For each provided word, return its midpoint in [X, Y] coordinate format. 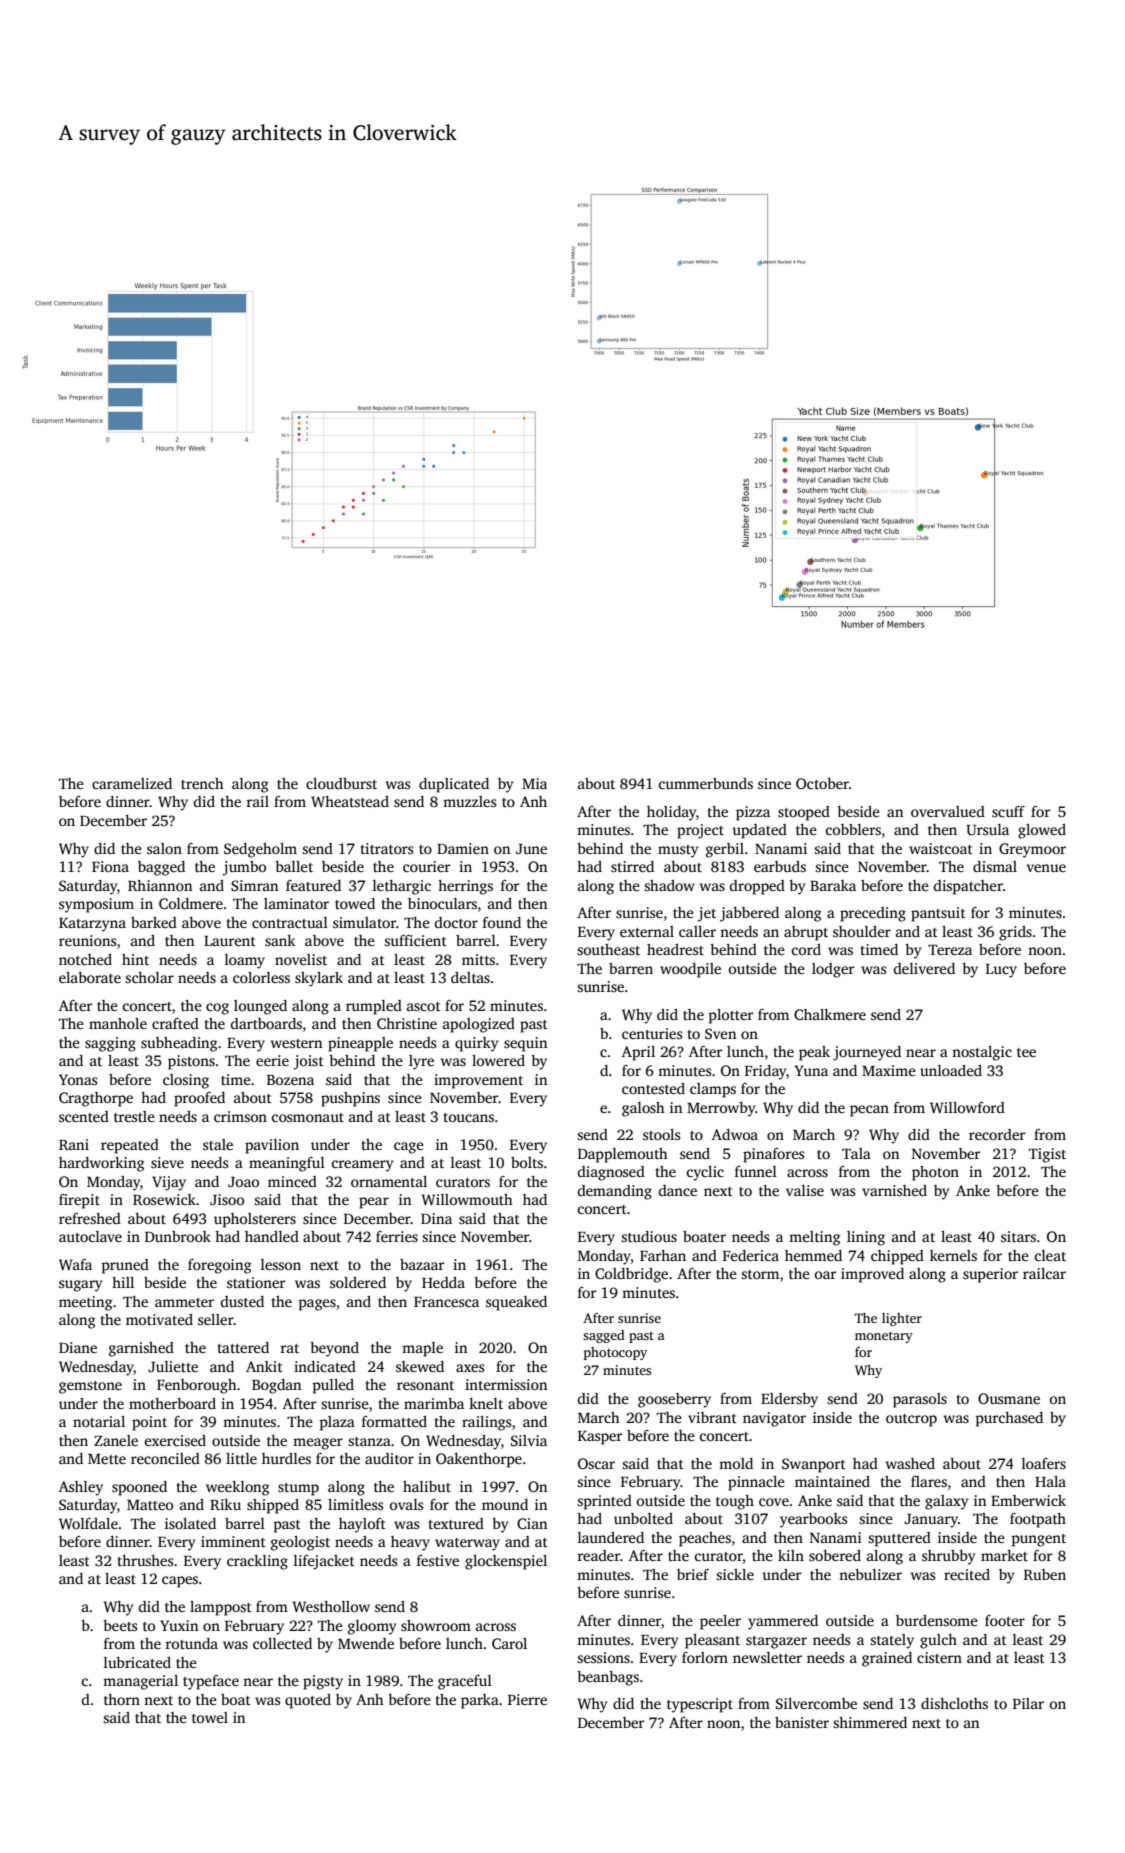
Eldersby [789, 1400]
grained [887, 1659]
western [296, 1043]
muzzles [469, 801]
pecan [869, 1111]
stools [661, 1134]
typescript [700, 1705]
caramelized [132, 783]
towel [210, 1717]
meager [318, 1444]
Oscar [596, 1463]
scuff [1008, 811]
